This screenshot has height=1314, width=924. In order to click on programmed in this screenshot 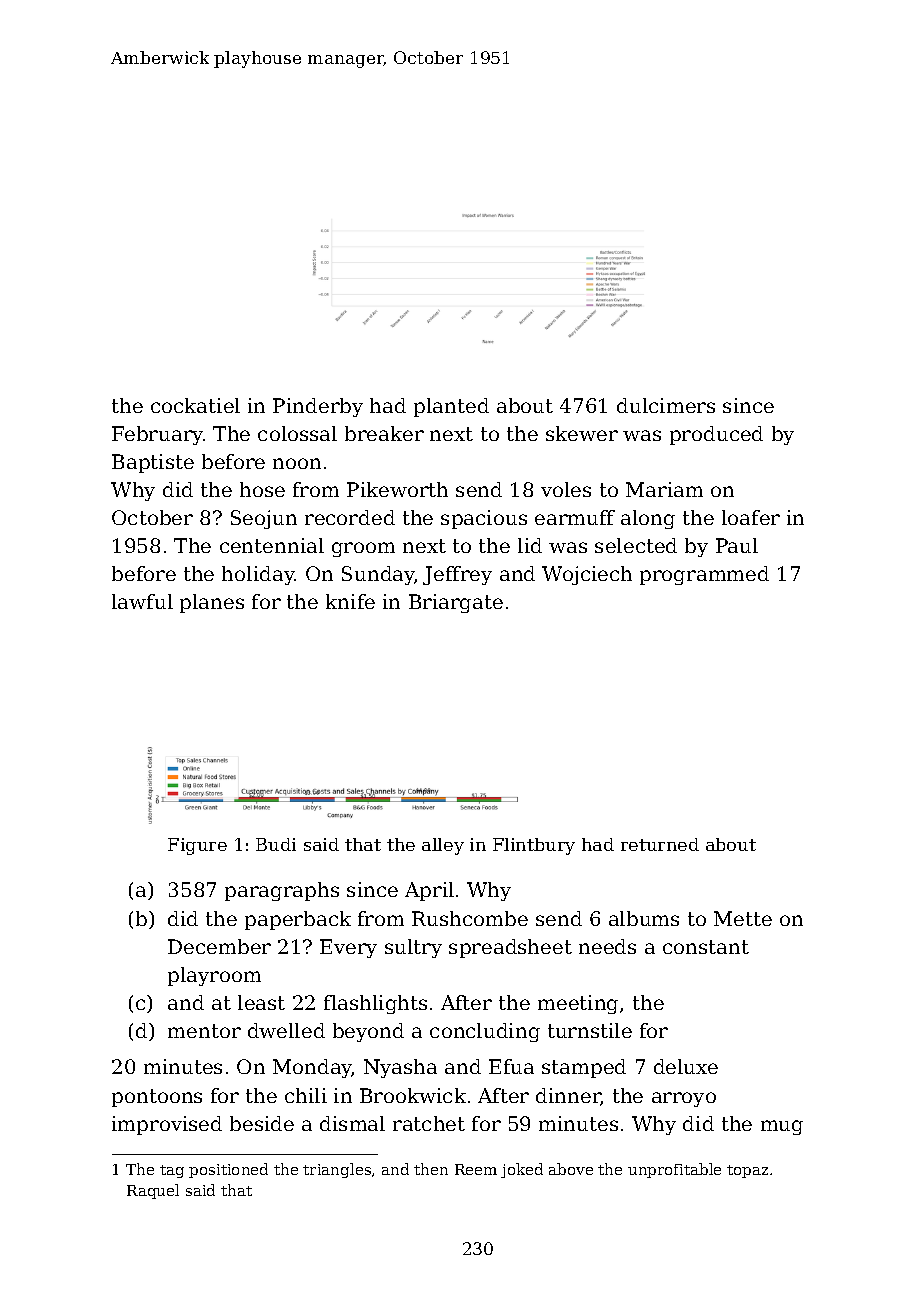, I will do `click(704, 575)`.
